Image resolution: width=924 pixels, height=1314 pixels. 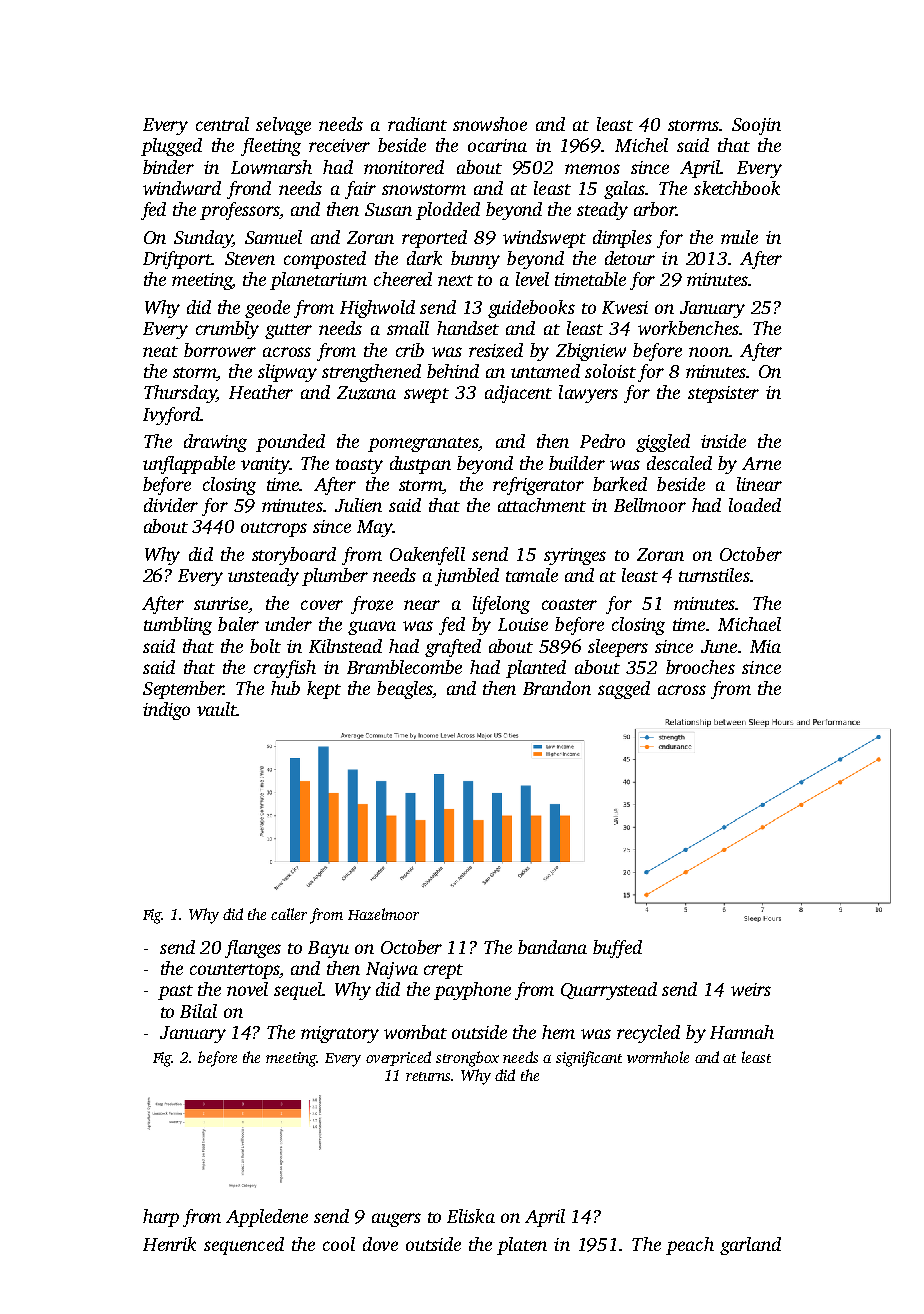 What do you see at coordinates (222, 124) in the image?
I see `central` at bounding box center [222, 124].
